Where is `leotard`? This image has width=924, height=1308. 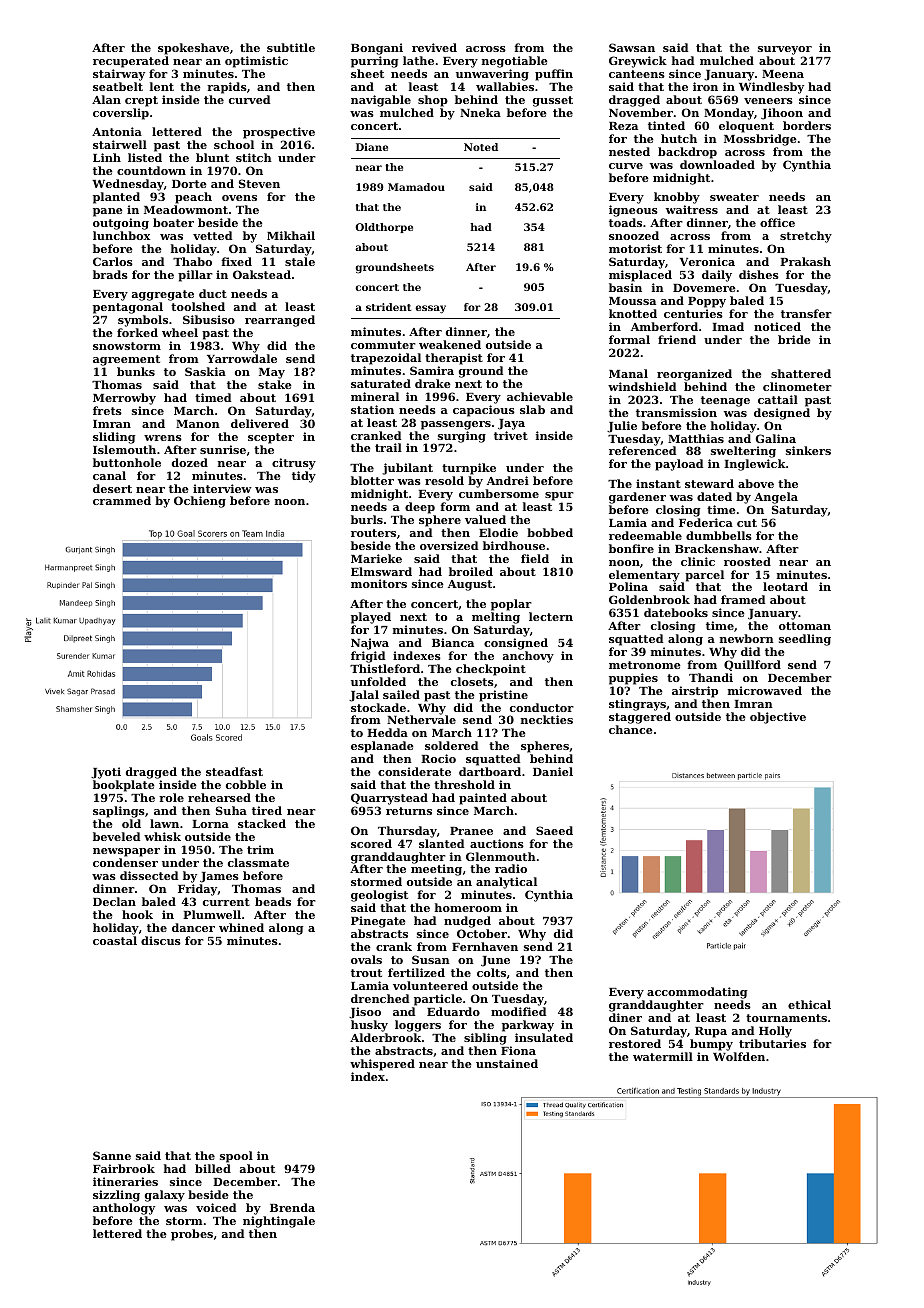
leotard is located at coordinates (785, 586).
